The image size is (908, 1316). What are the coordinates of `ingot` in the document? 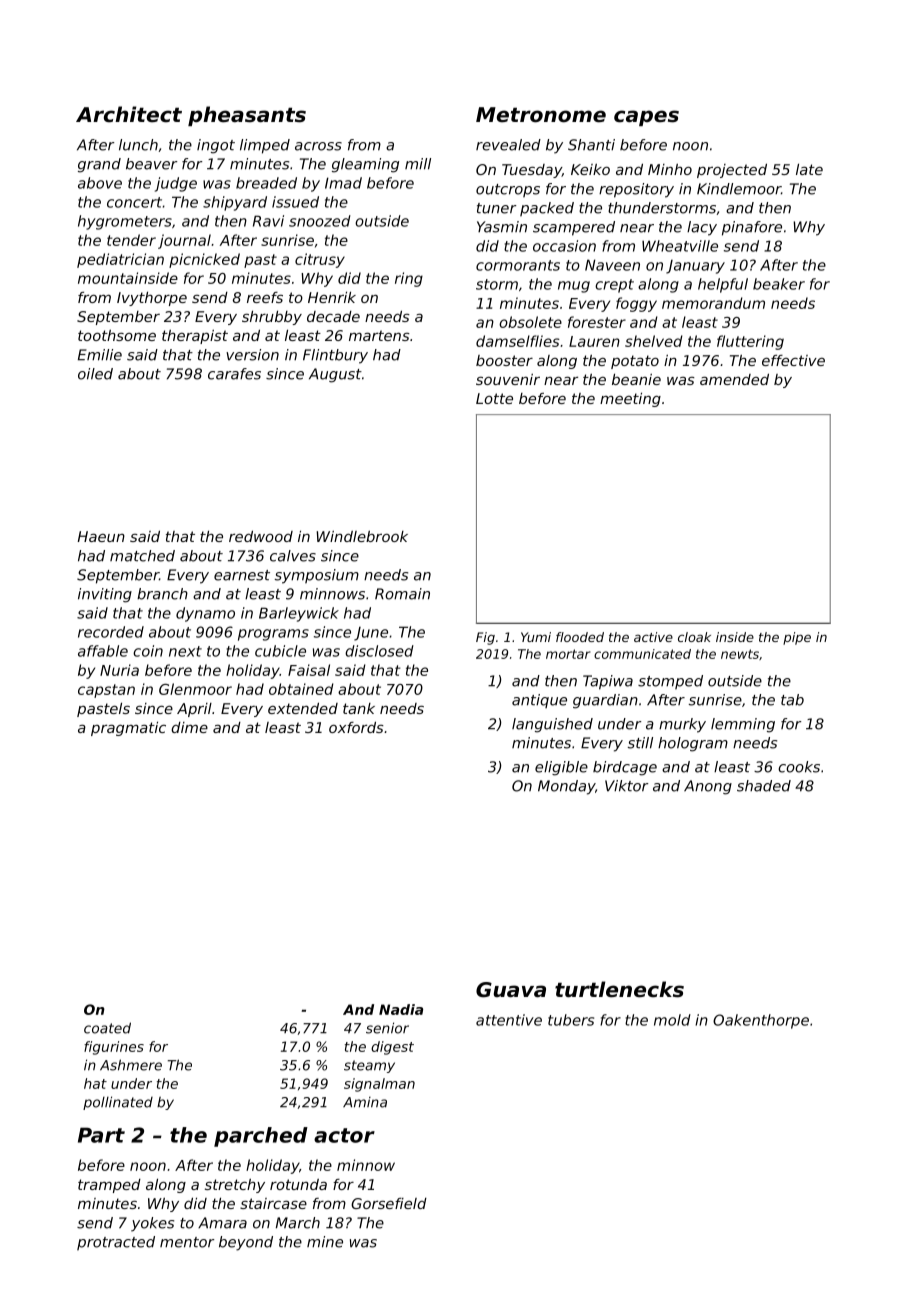 It's located at (216, 146).
